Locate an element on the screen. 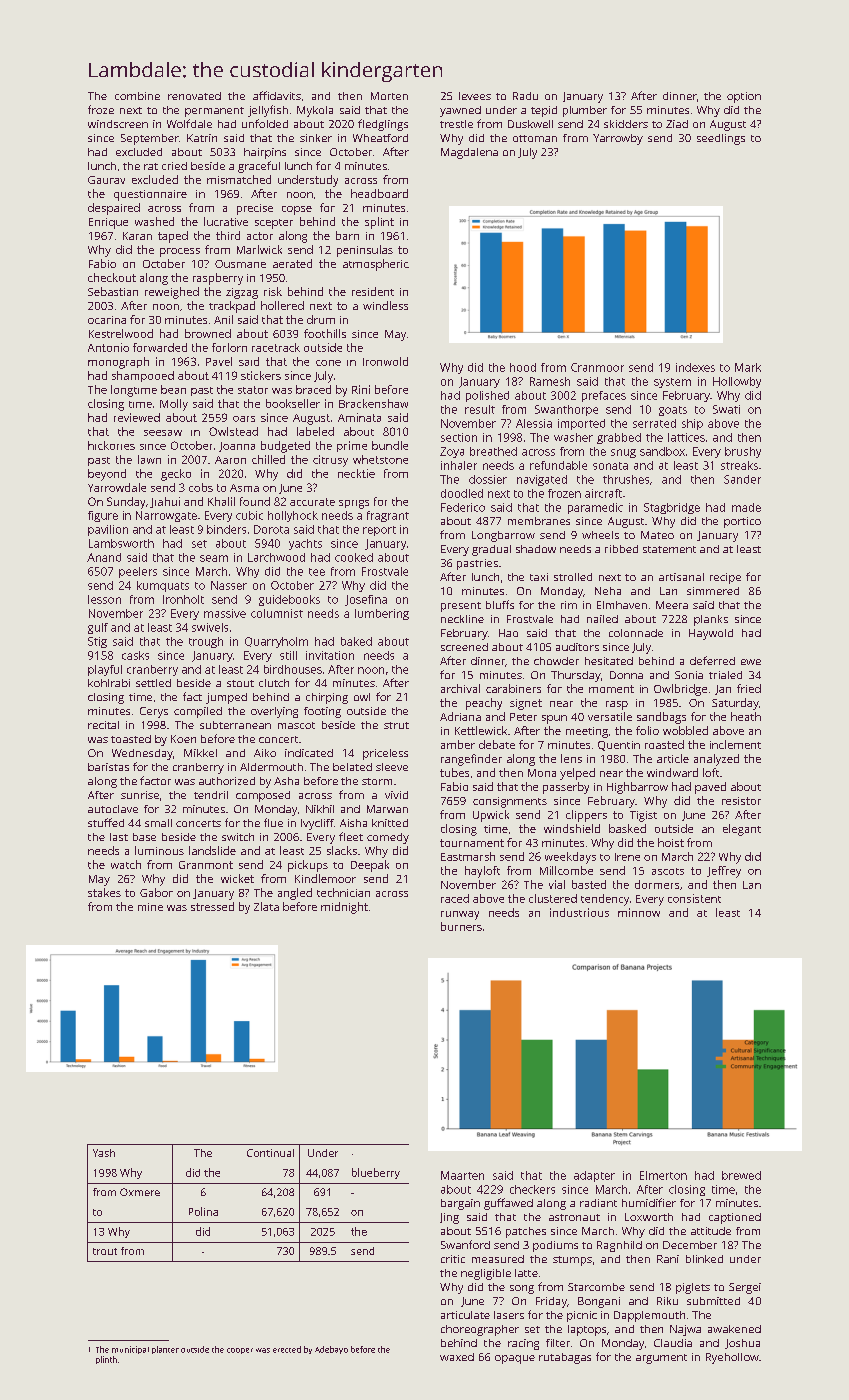  Enrique is located at coordinates (108, 223).
